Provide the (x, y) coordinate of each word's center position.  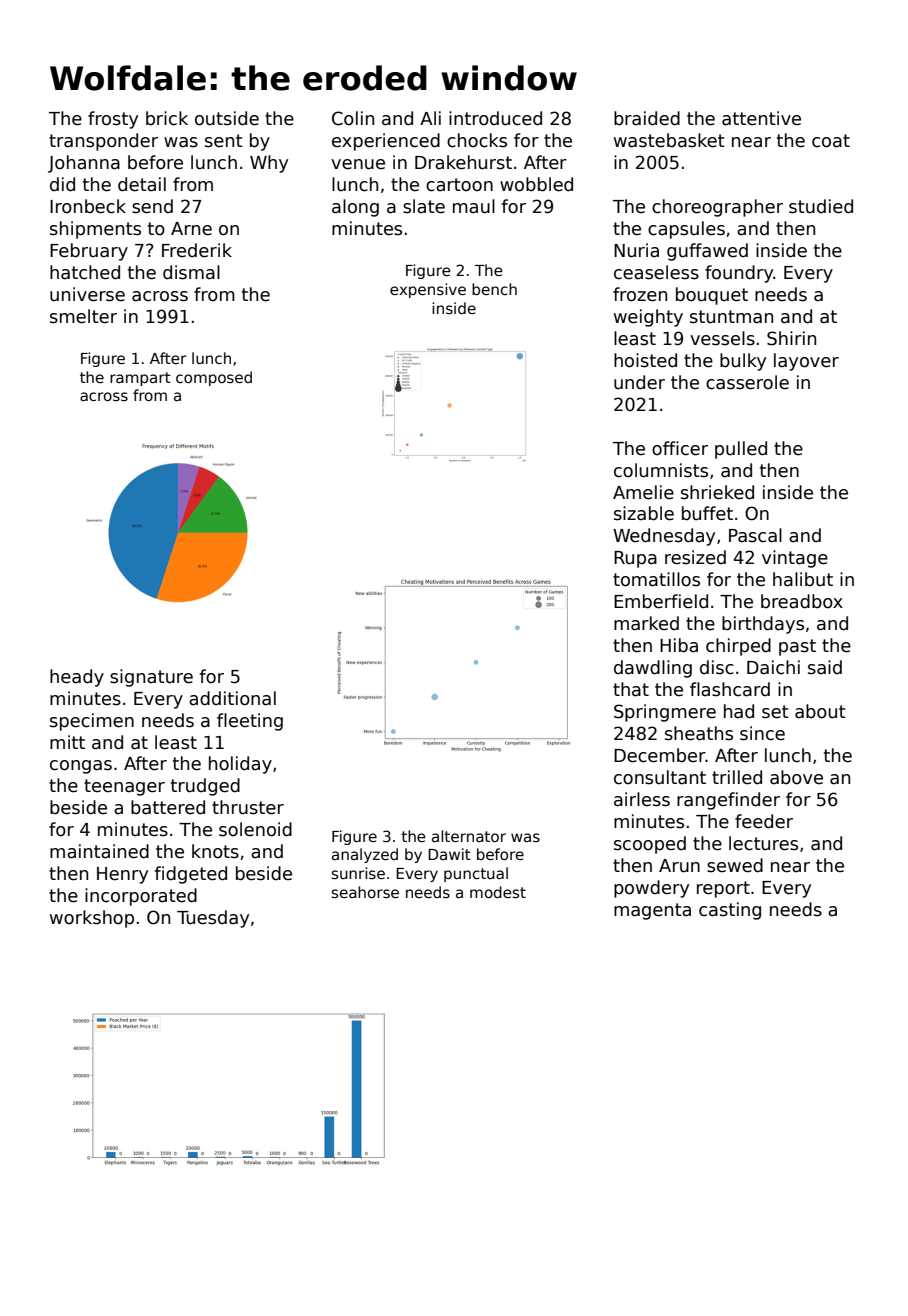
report (723, 889)
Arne (191, 229)
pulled (741, 450)
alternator (469, 836)
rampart (140, 379)
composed (214, 378)
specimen (92, 722)
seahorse (365, 892)
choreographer (717, 208)
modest (498, 892)
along (355, 208)
